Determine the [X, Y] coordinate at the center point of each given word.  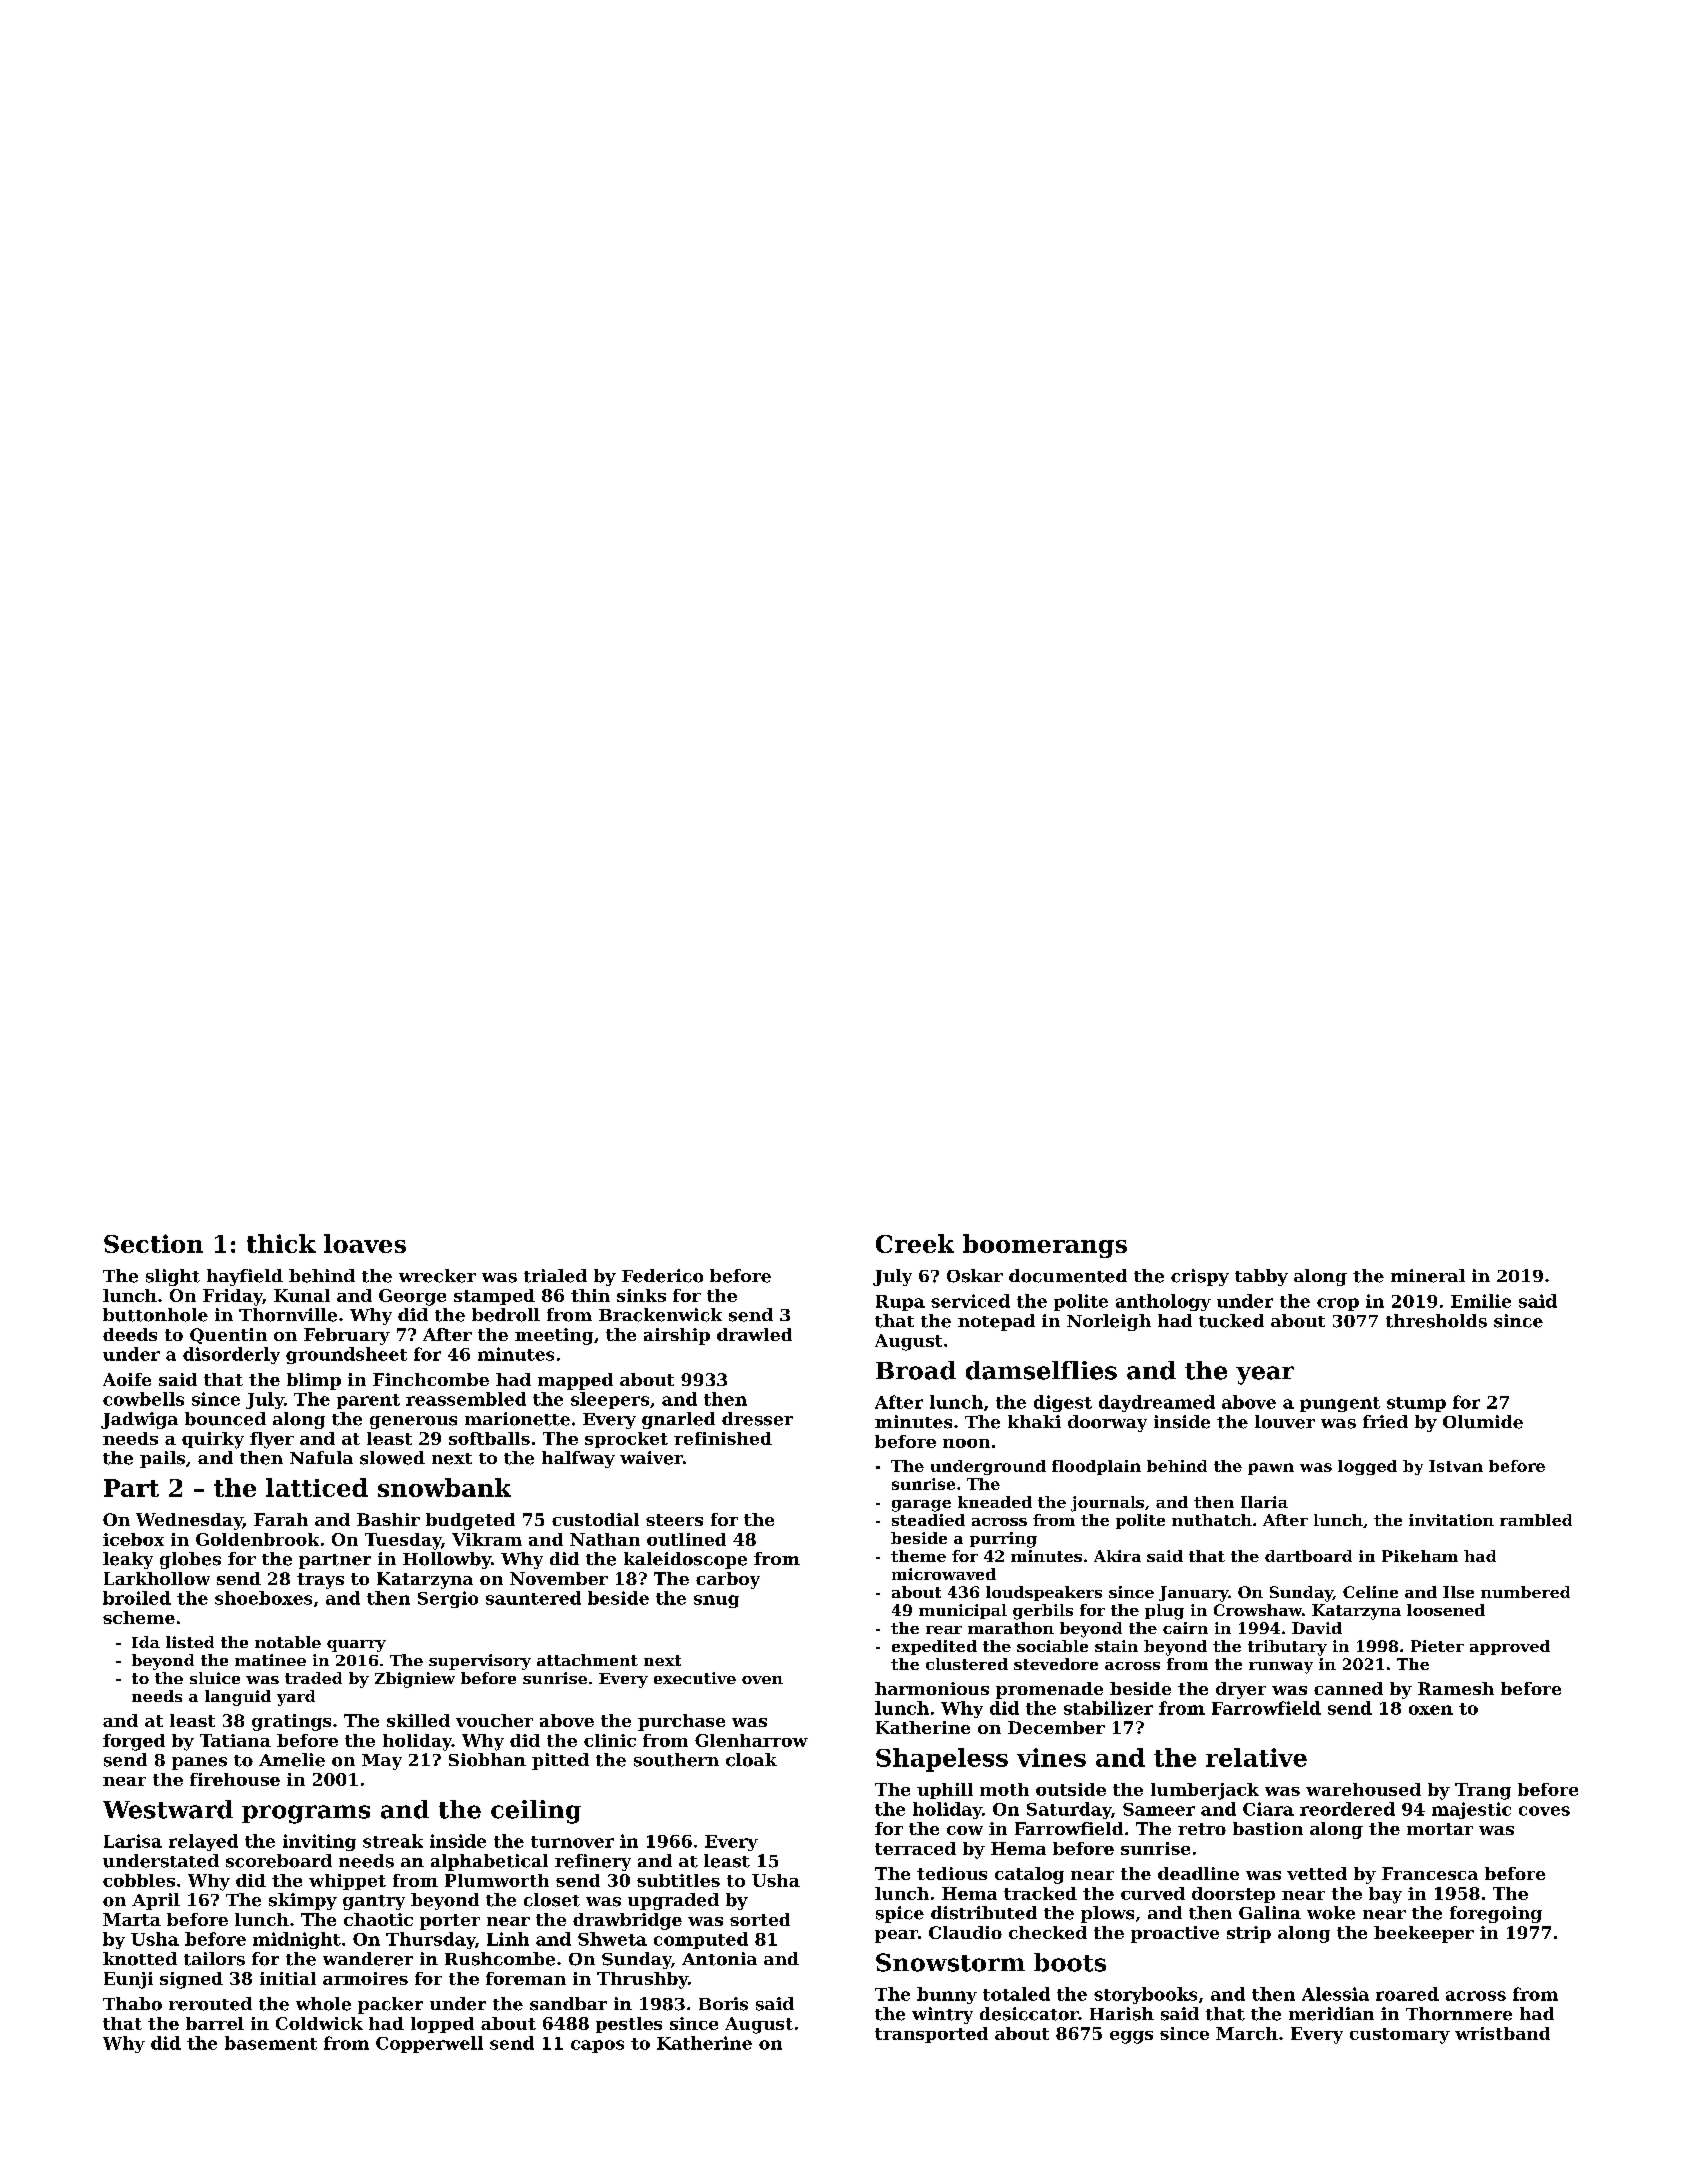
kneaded [995, 1502]
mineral [1428, 1276]
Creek [915, 1243]
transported [931, 2035]
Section [153, 1243]
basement [271, 2043]
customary [1400, 2036]
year [1265, 1375]
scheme [139, 1617]
